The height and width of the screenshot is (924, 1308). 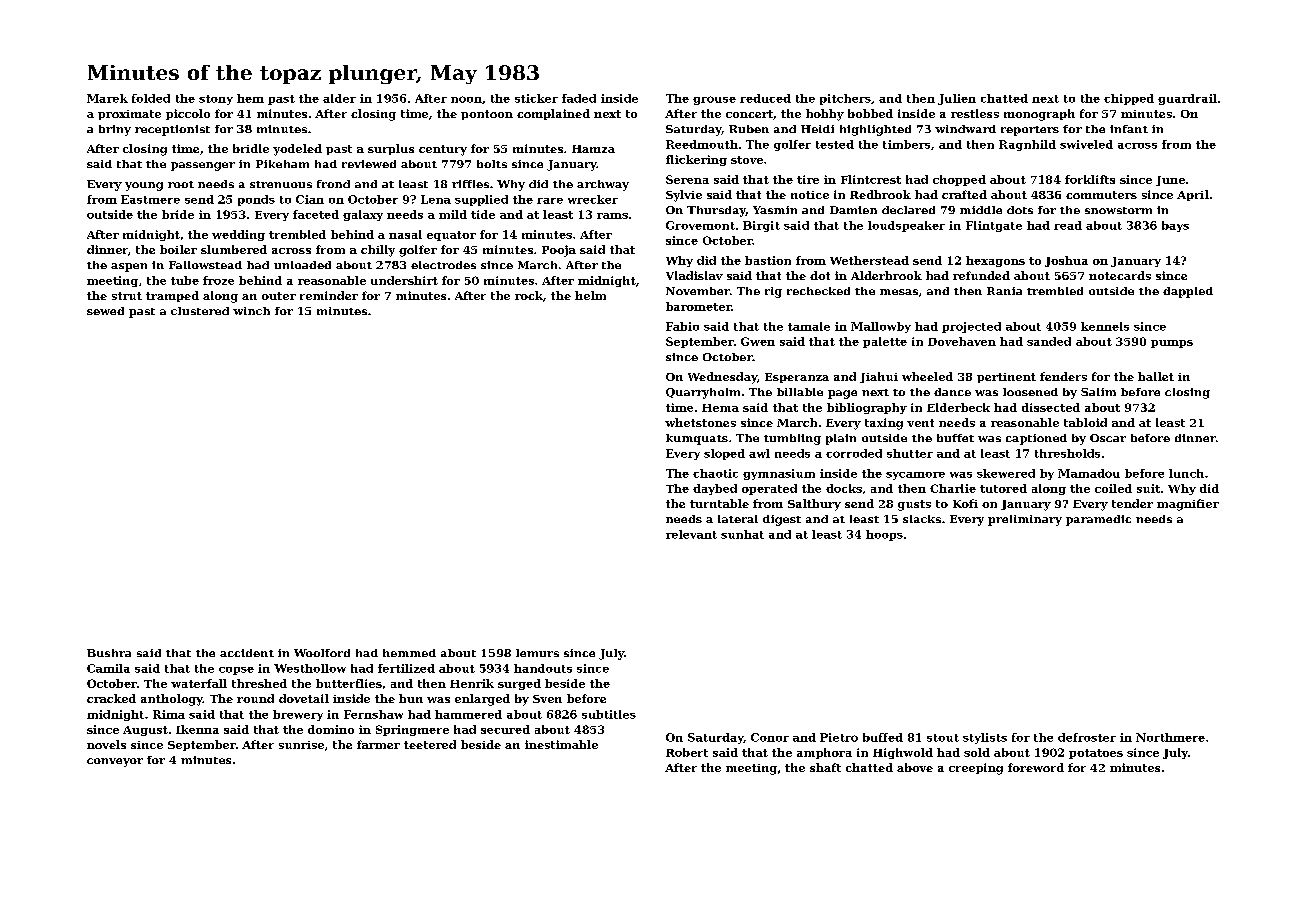 I want to click on Westhollow, so click(x=310, y=668).
